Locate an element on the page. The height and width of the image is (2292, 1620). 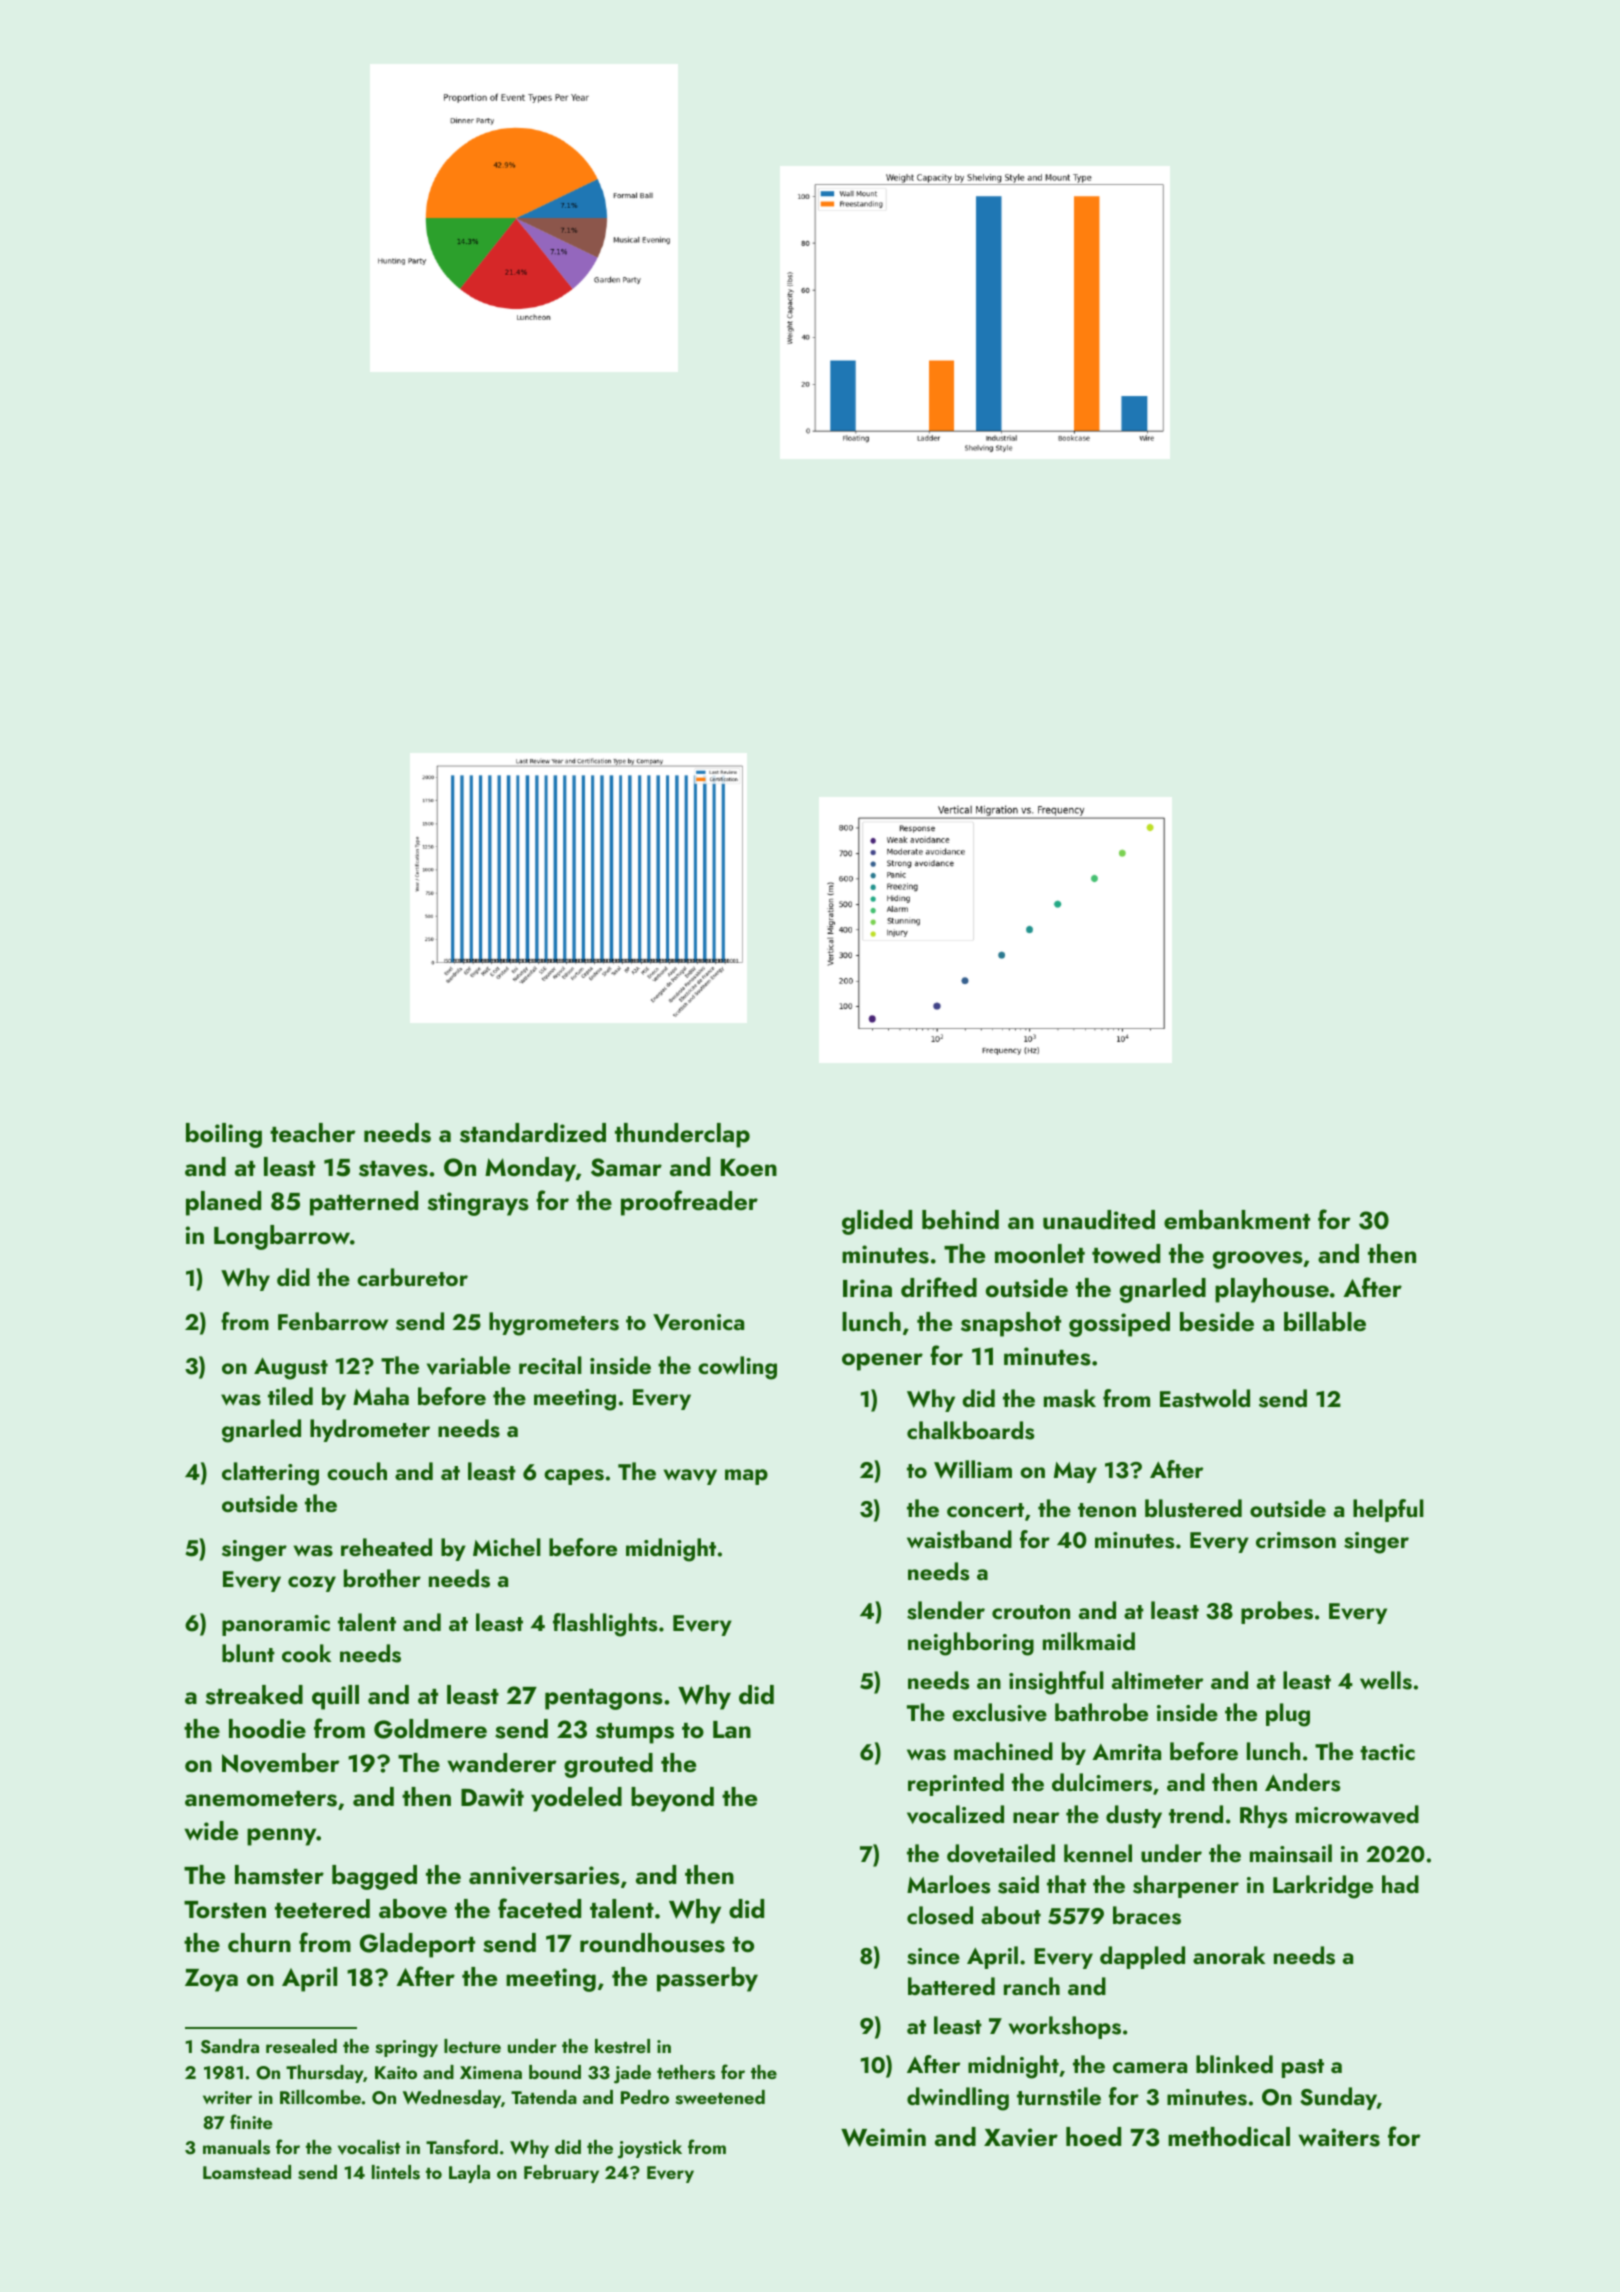
towed is located at coordinates (1126, 1254).
